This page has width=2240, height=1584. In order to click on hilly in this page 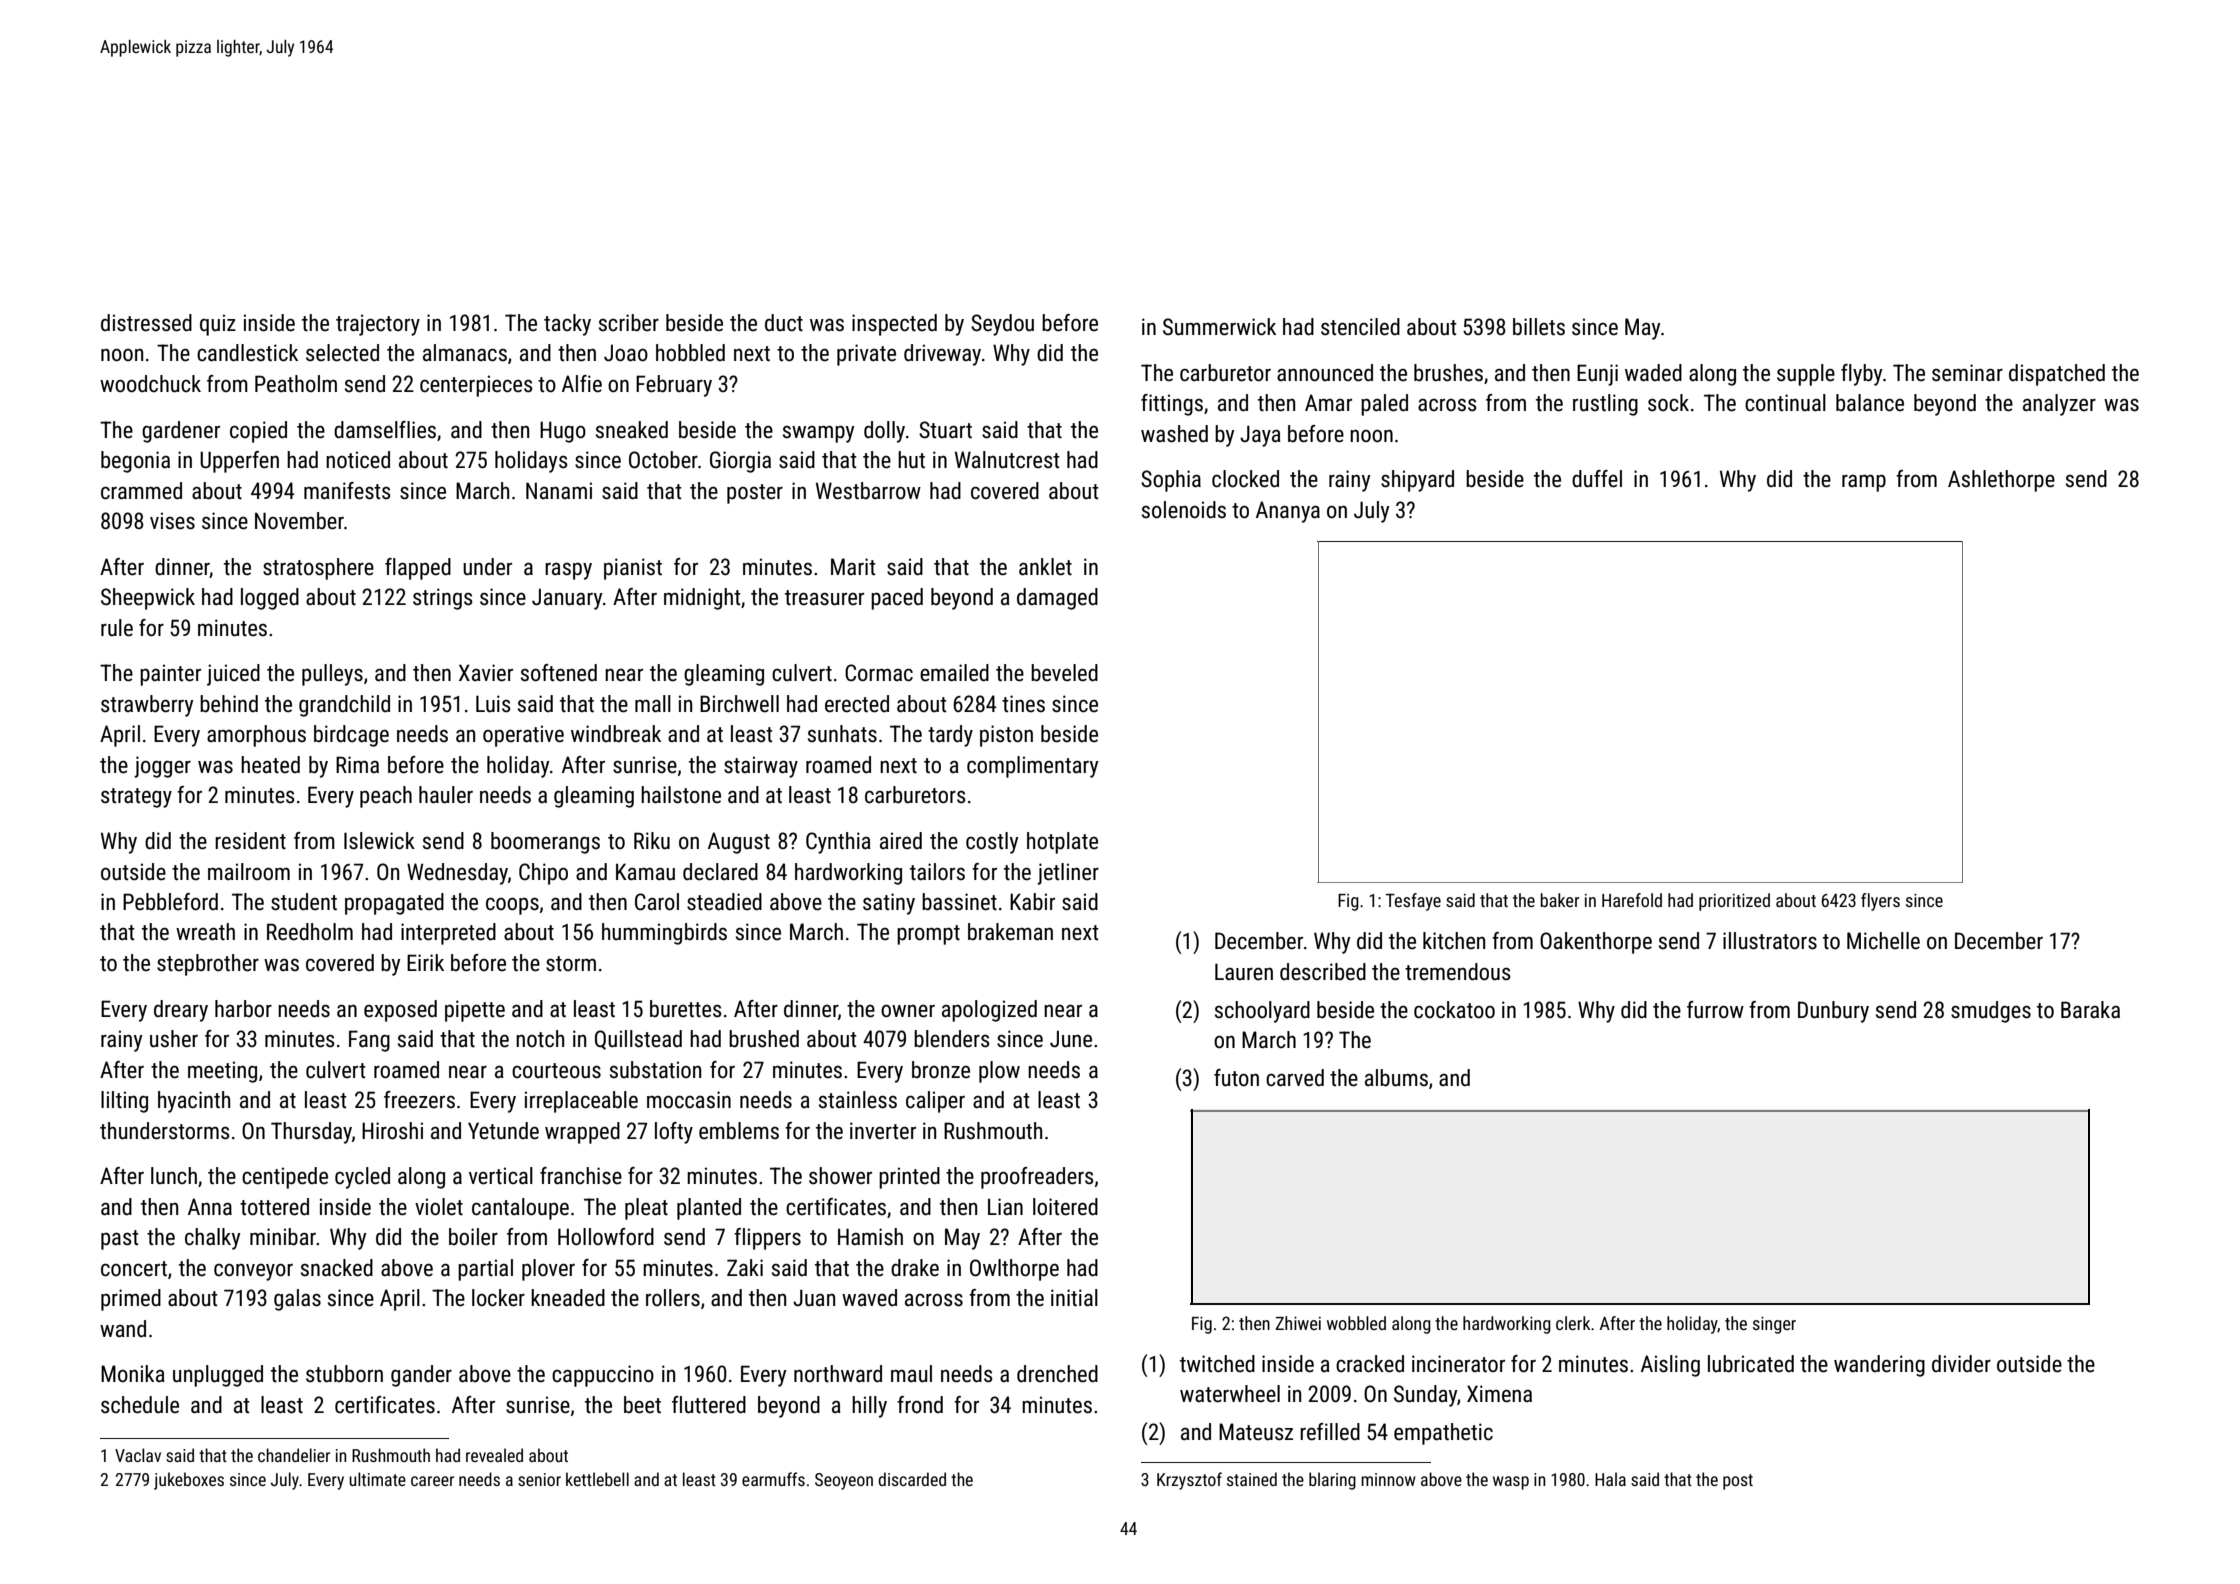, I will do `click(869, 1407)`.
